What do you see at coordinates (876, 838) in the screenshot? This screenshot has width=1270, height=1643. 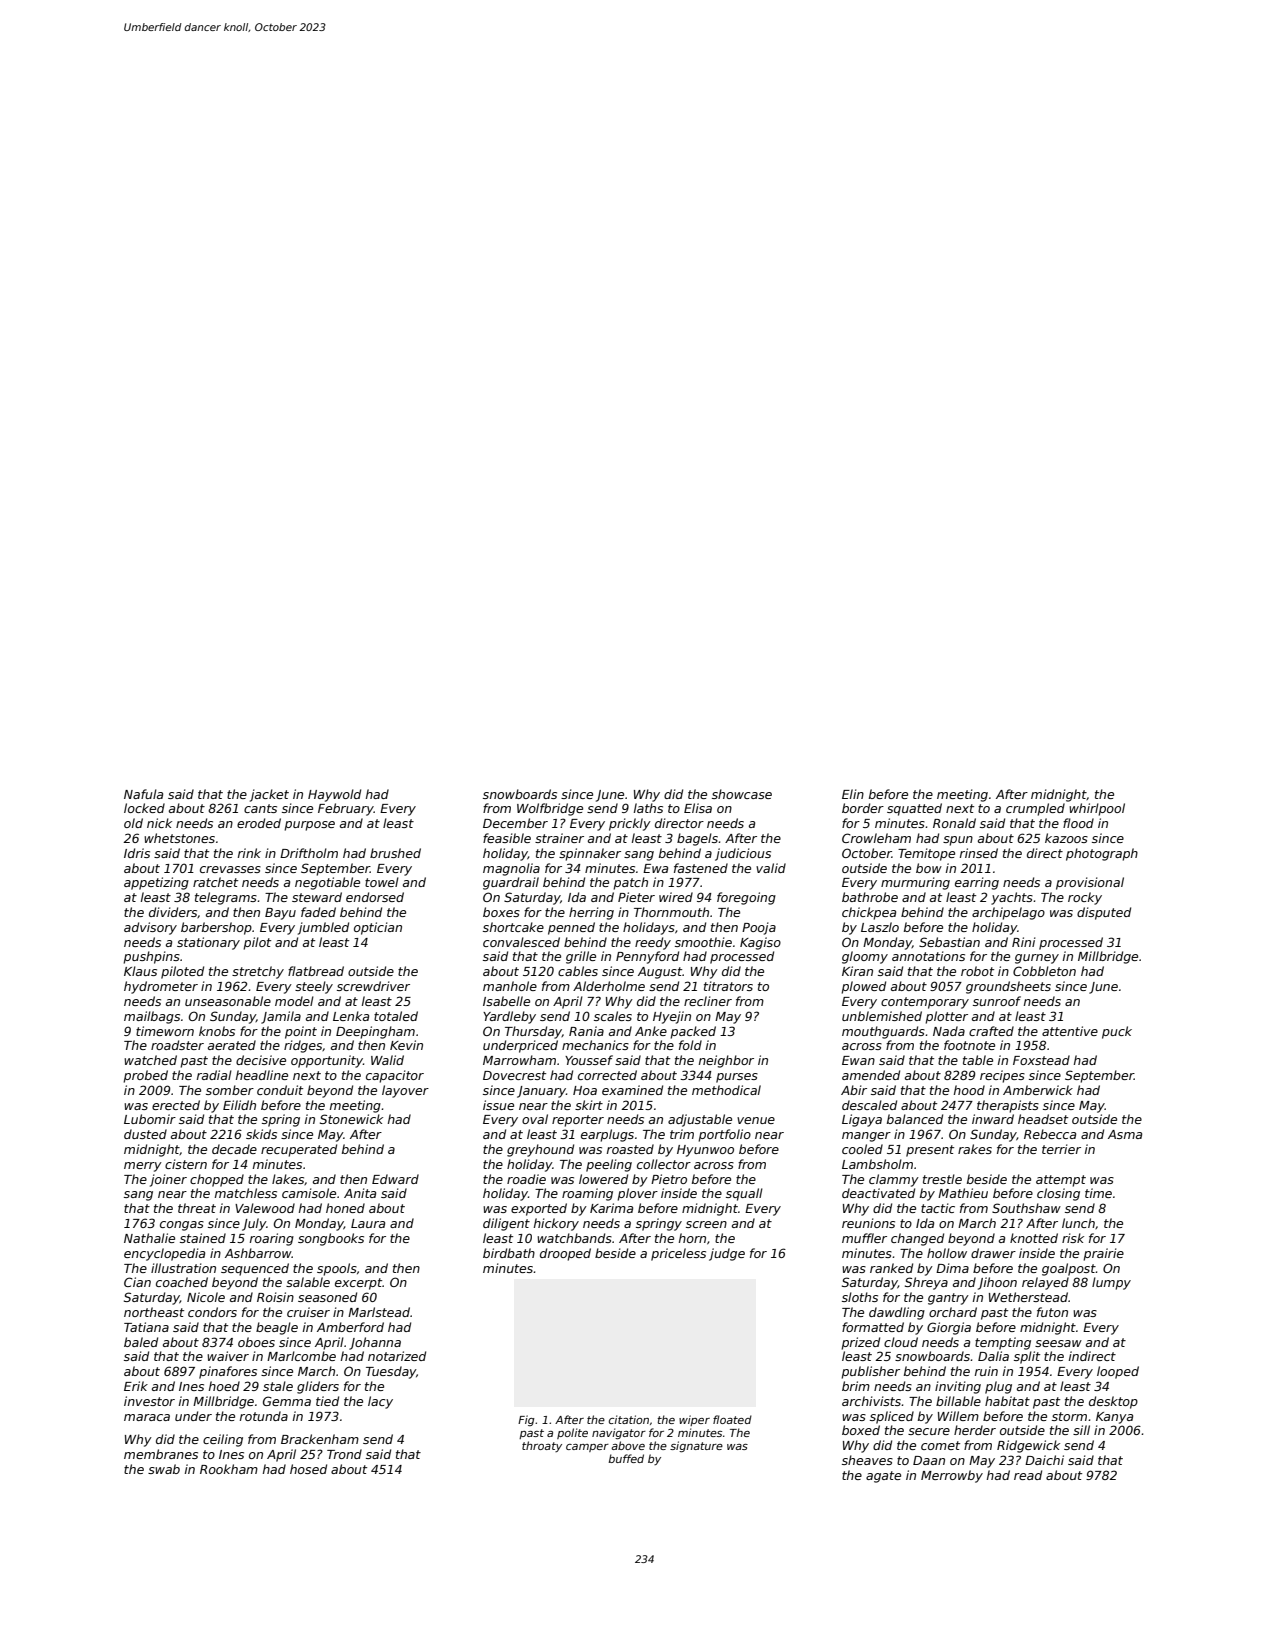 I see `Crowleham` at bounding box center [876, 838].
